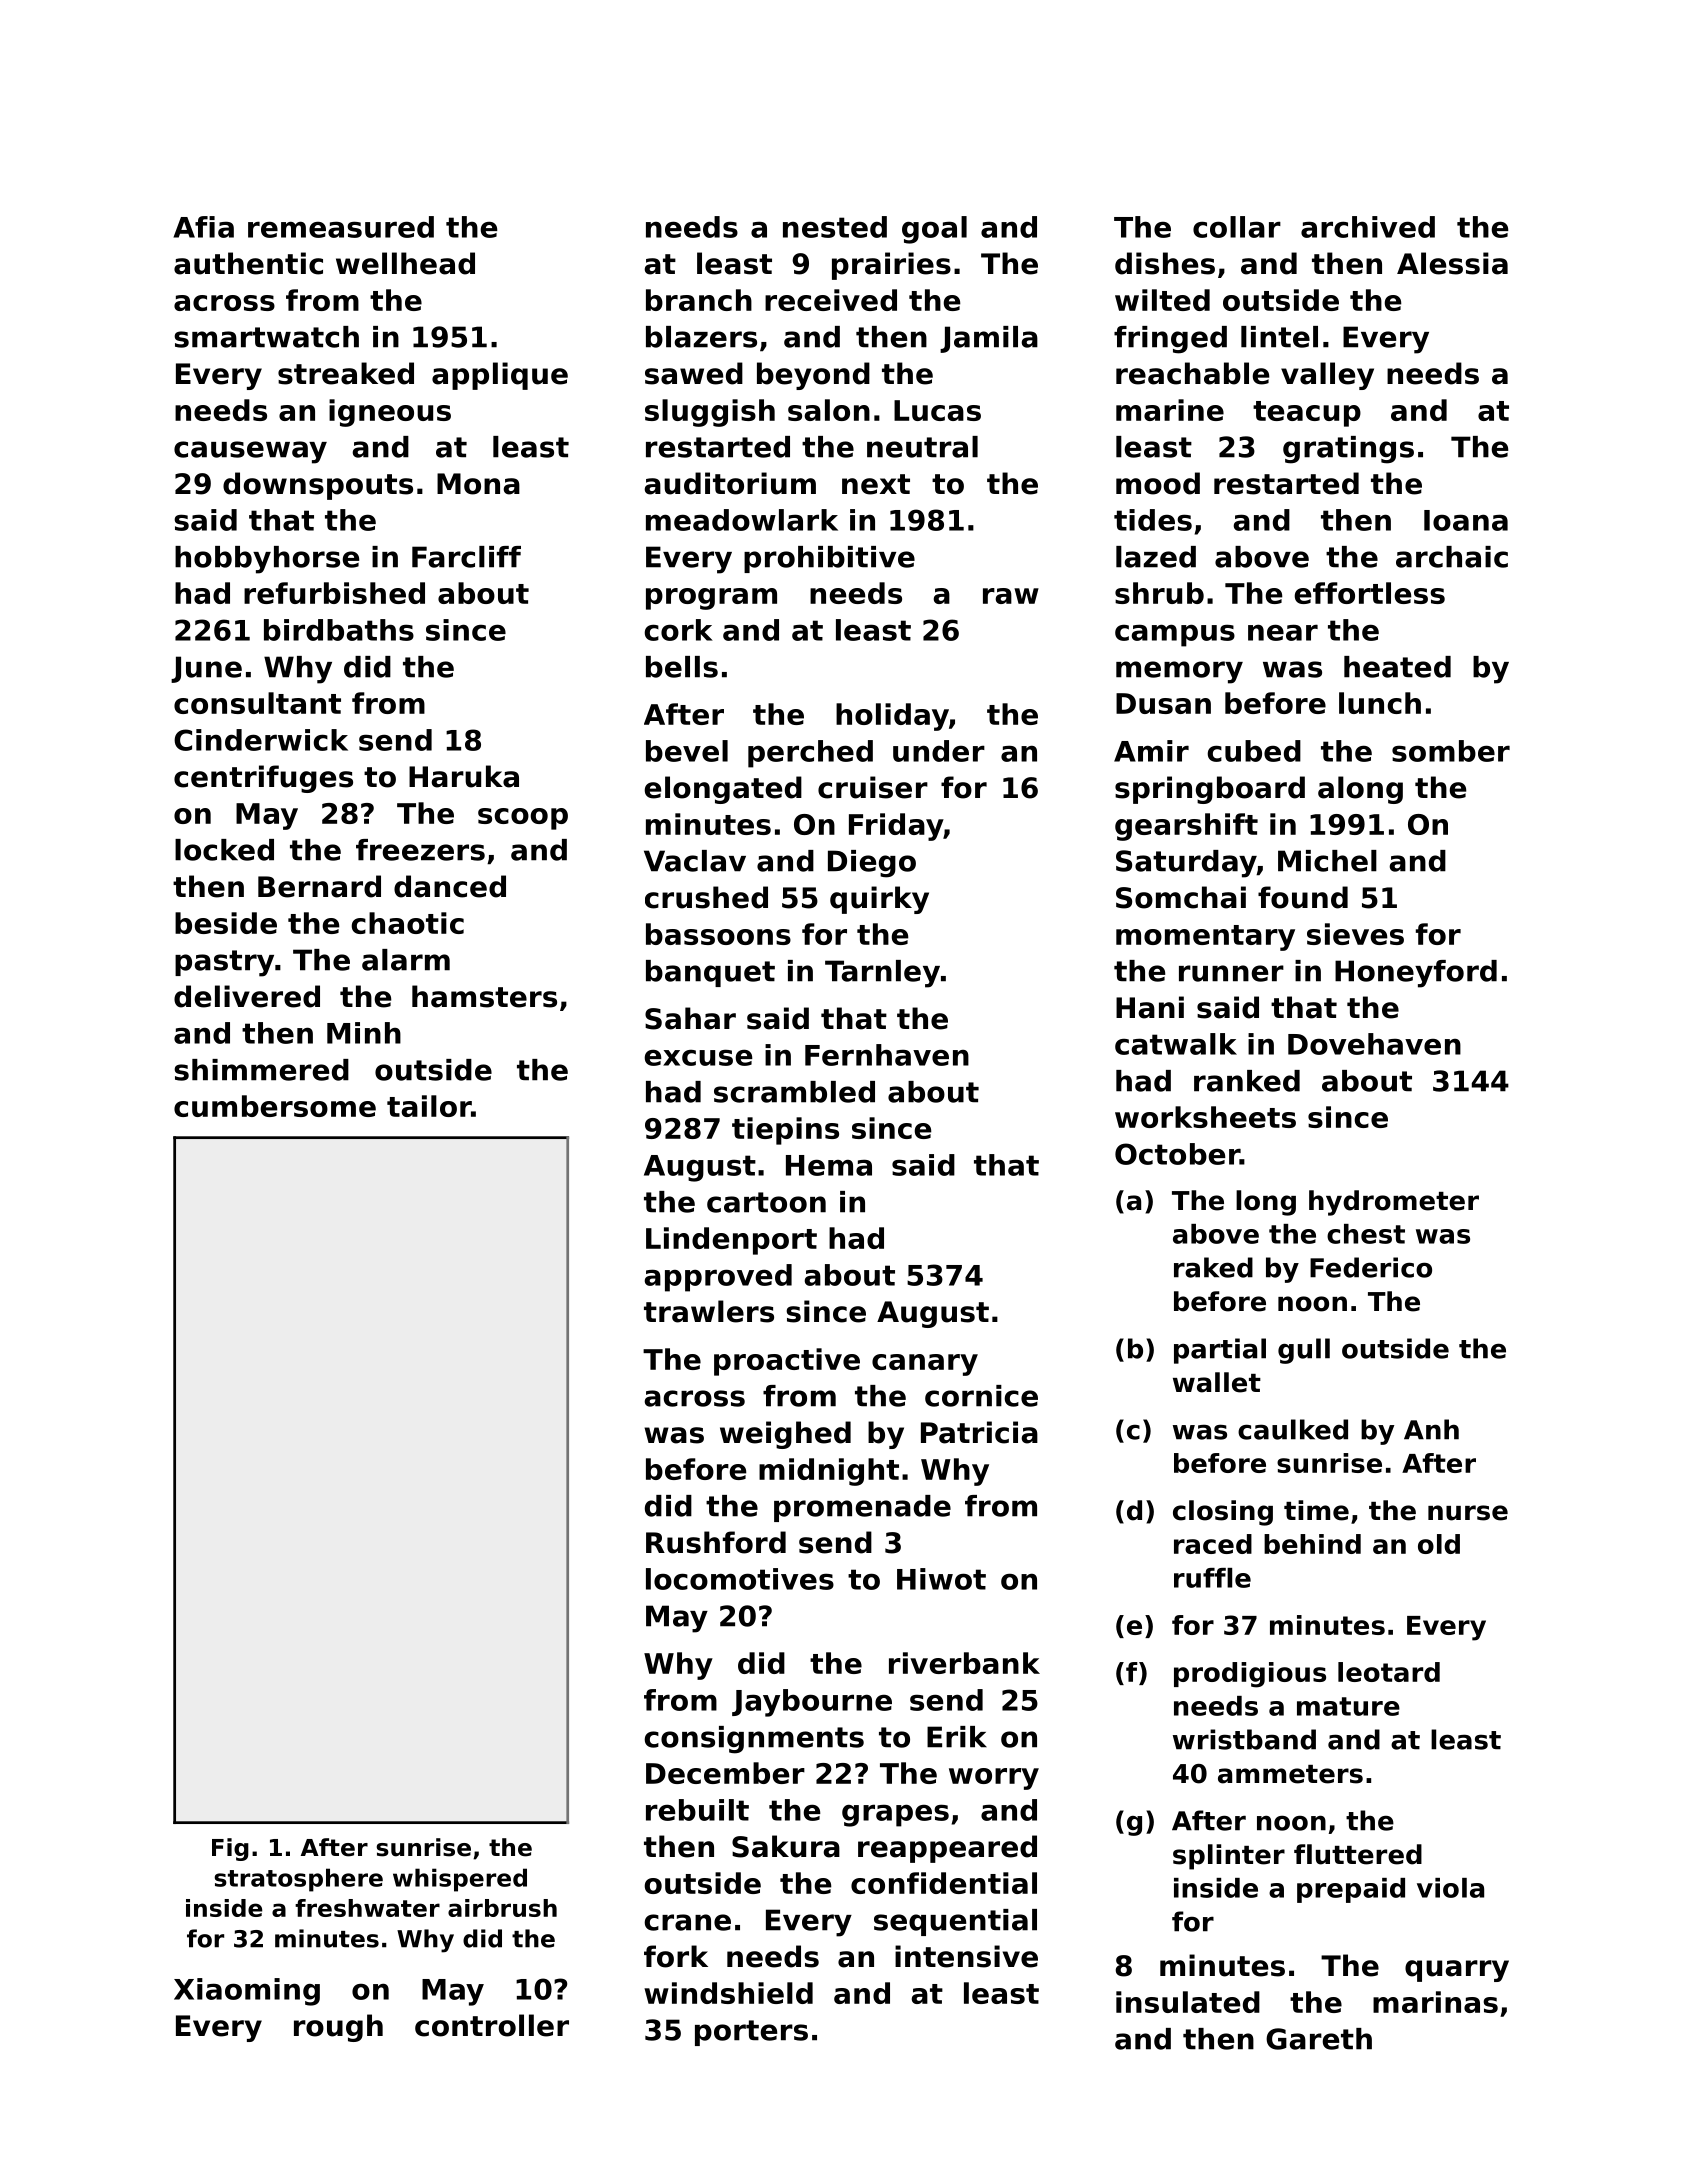  What do you see at coordinates (390, 413) in the page?
I see `igneous` at bounding box center [390, 413].
